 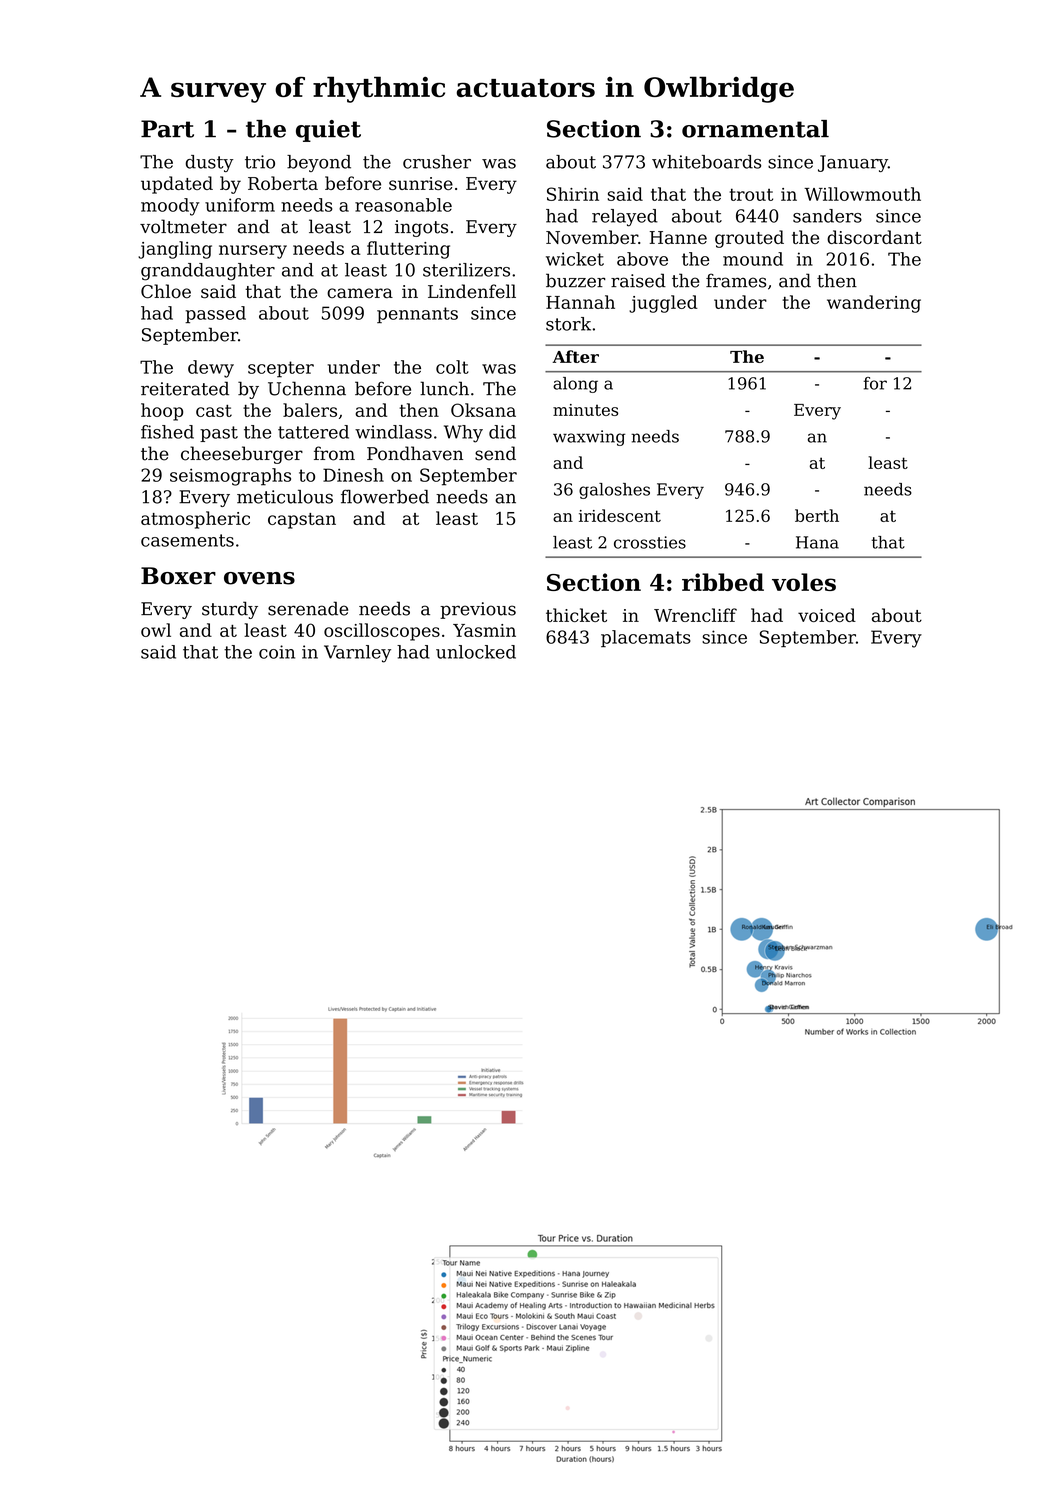 What do you see at coordinates (260, 162) in the screenshot?
I see `trio` at bounding box center [260, 162].
